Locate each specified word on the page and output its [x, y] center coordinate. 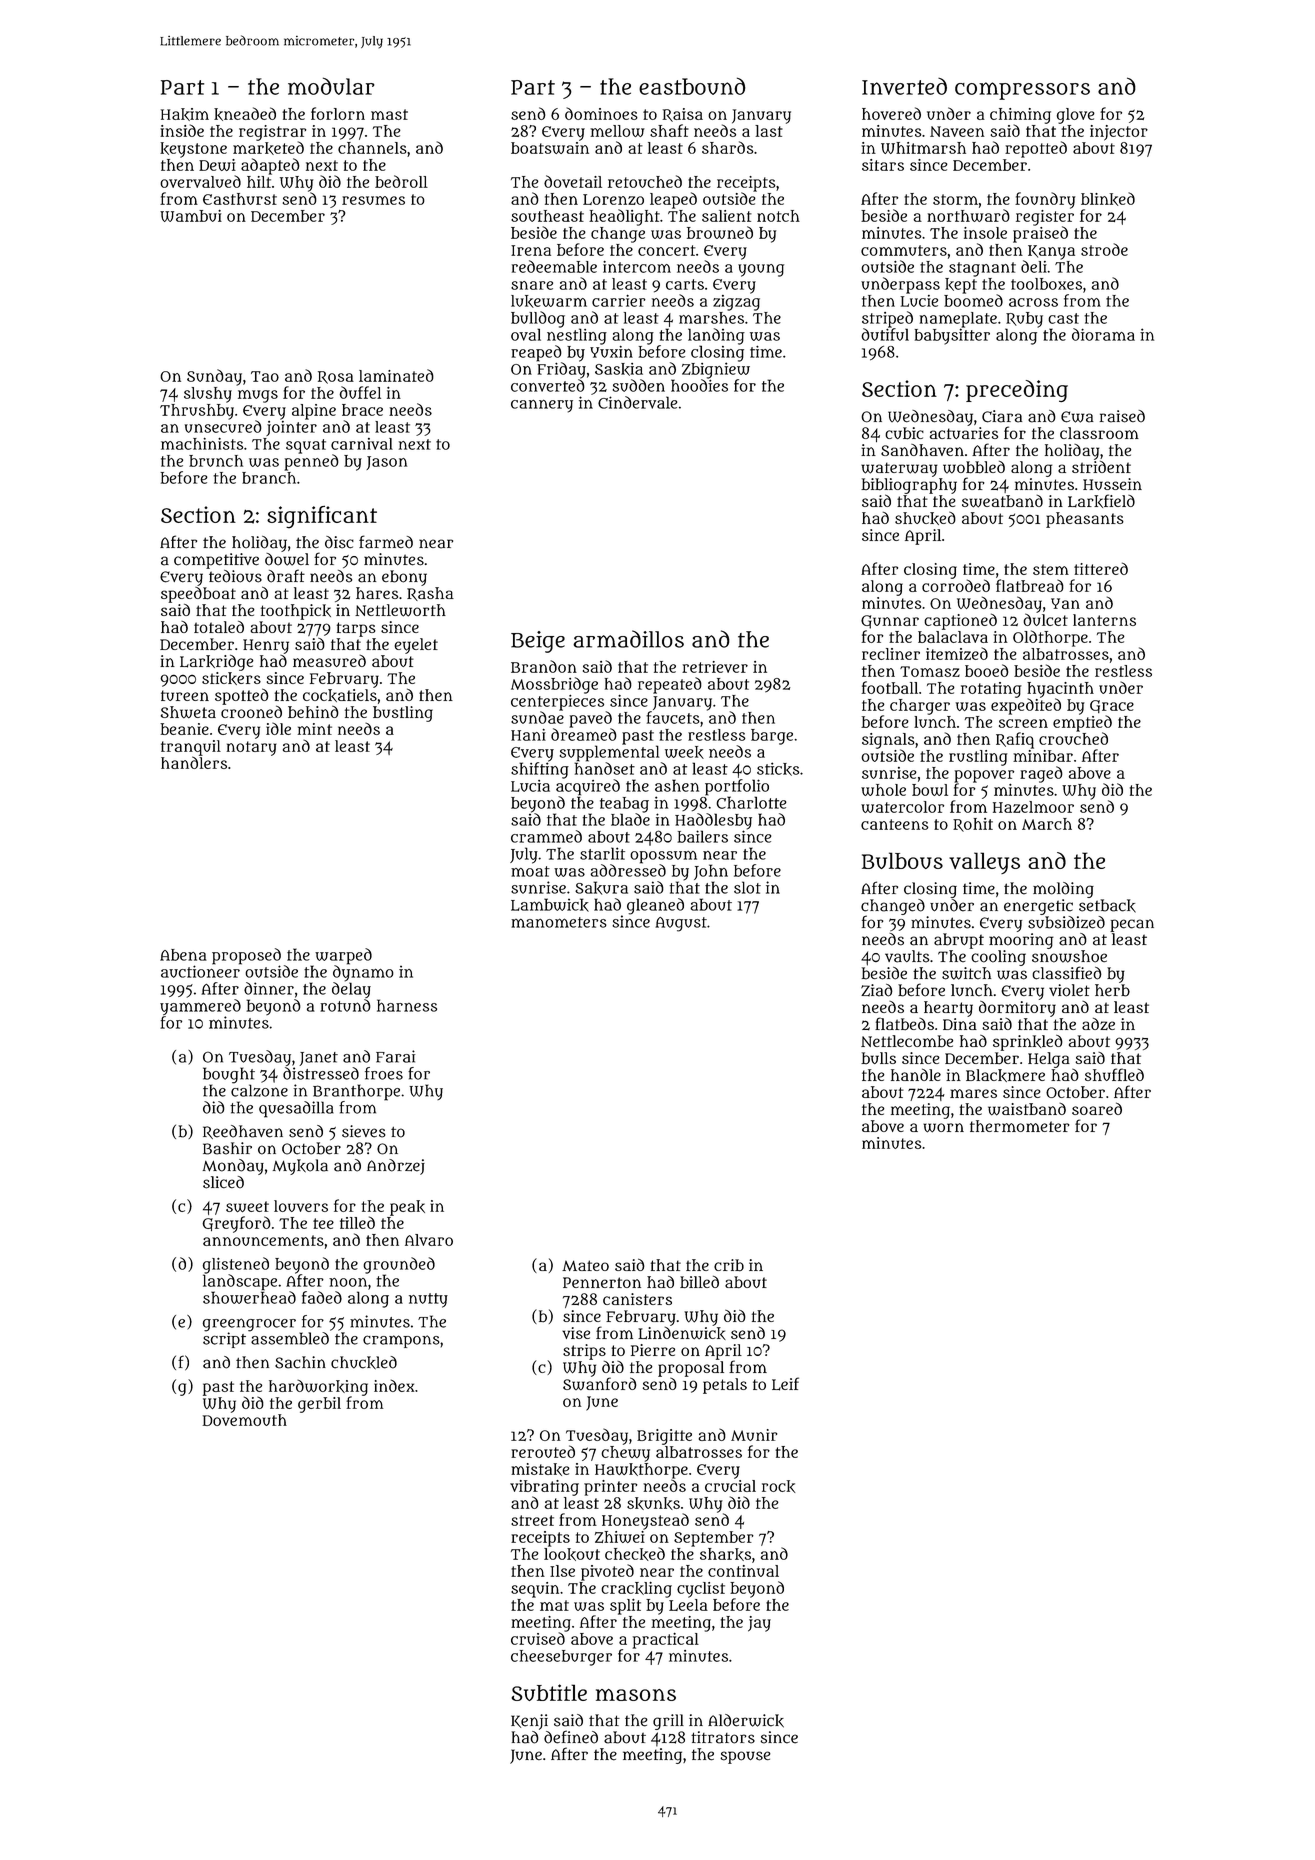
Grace [1112, 706]
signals [888, 741]
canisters [637, 1299]
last [769, 131]
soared [1097, 1108]
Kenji [529, 1722]
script [224, 1340]
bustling [403, 714]
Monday [233, 1167]
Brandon [544, 666]
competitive [216, 561]
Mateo [585, 1265]
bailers [702, 836]
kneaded [245, 114]
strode [1104, 249]
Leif [785, 1384]
